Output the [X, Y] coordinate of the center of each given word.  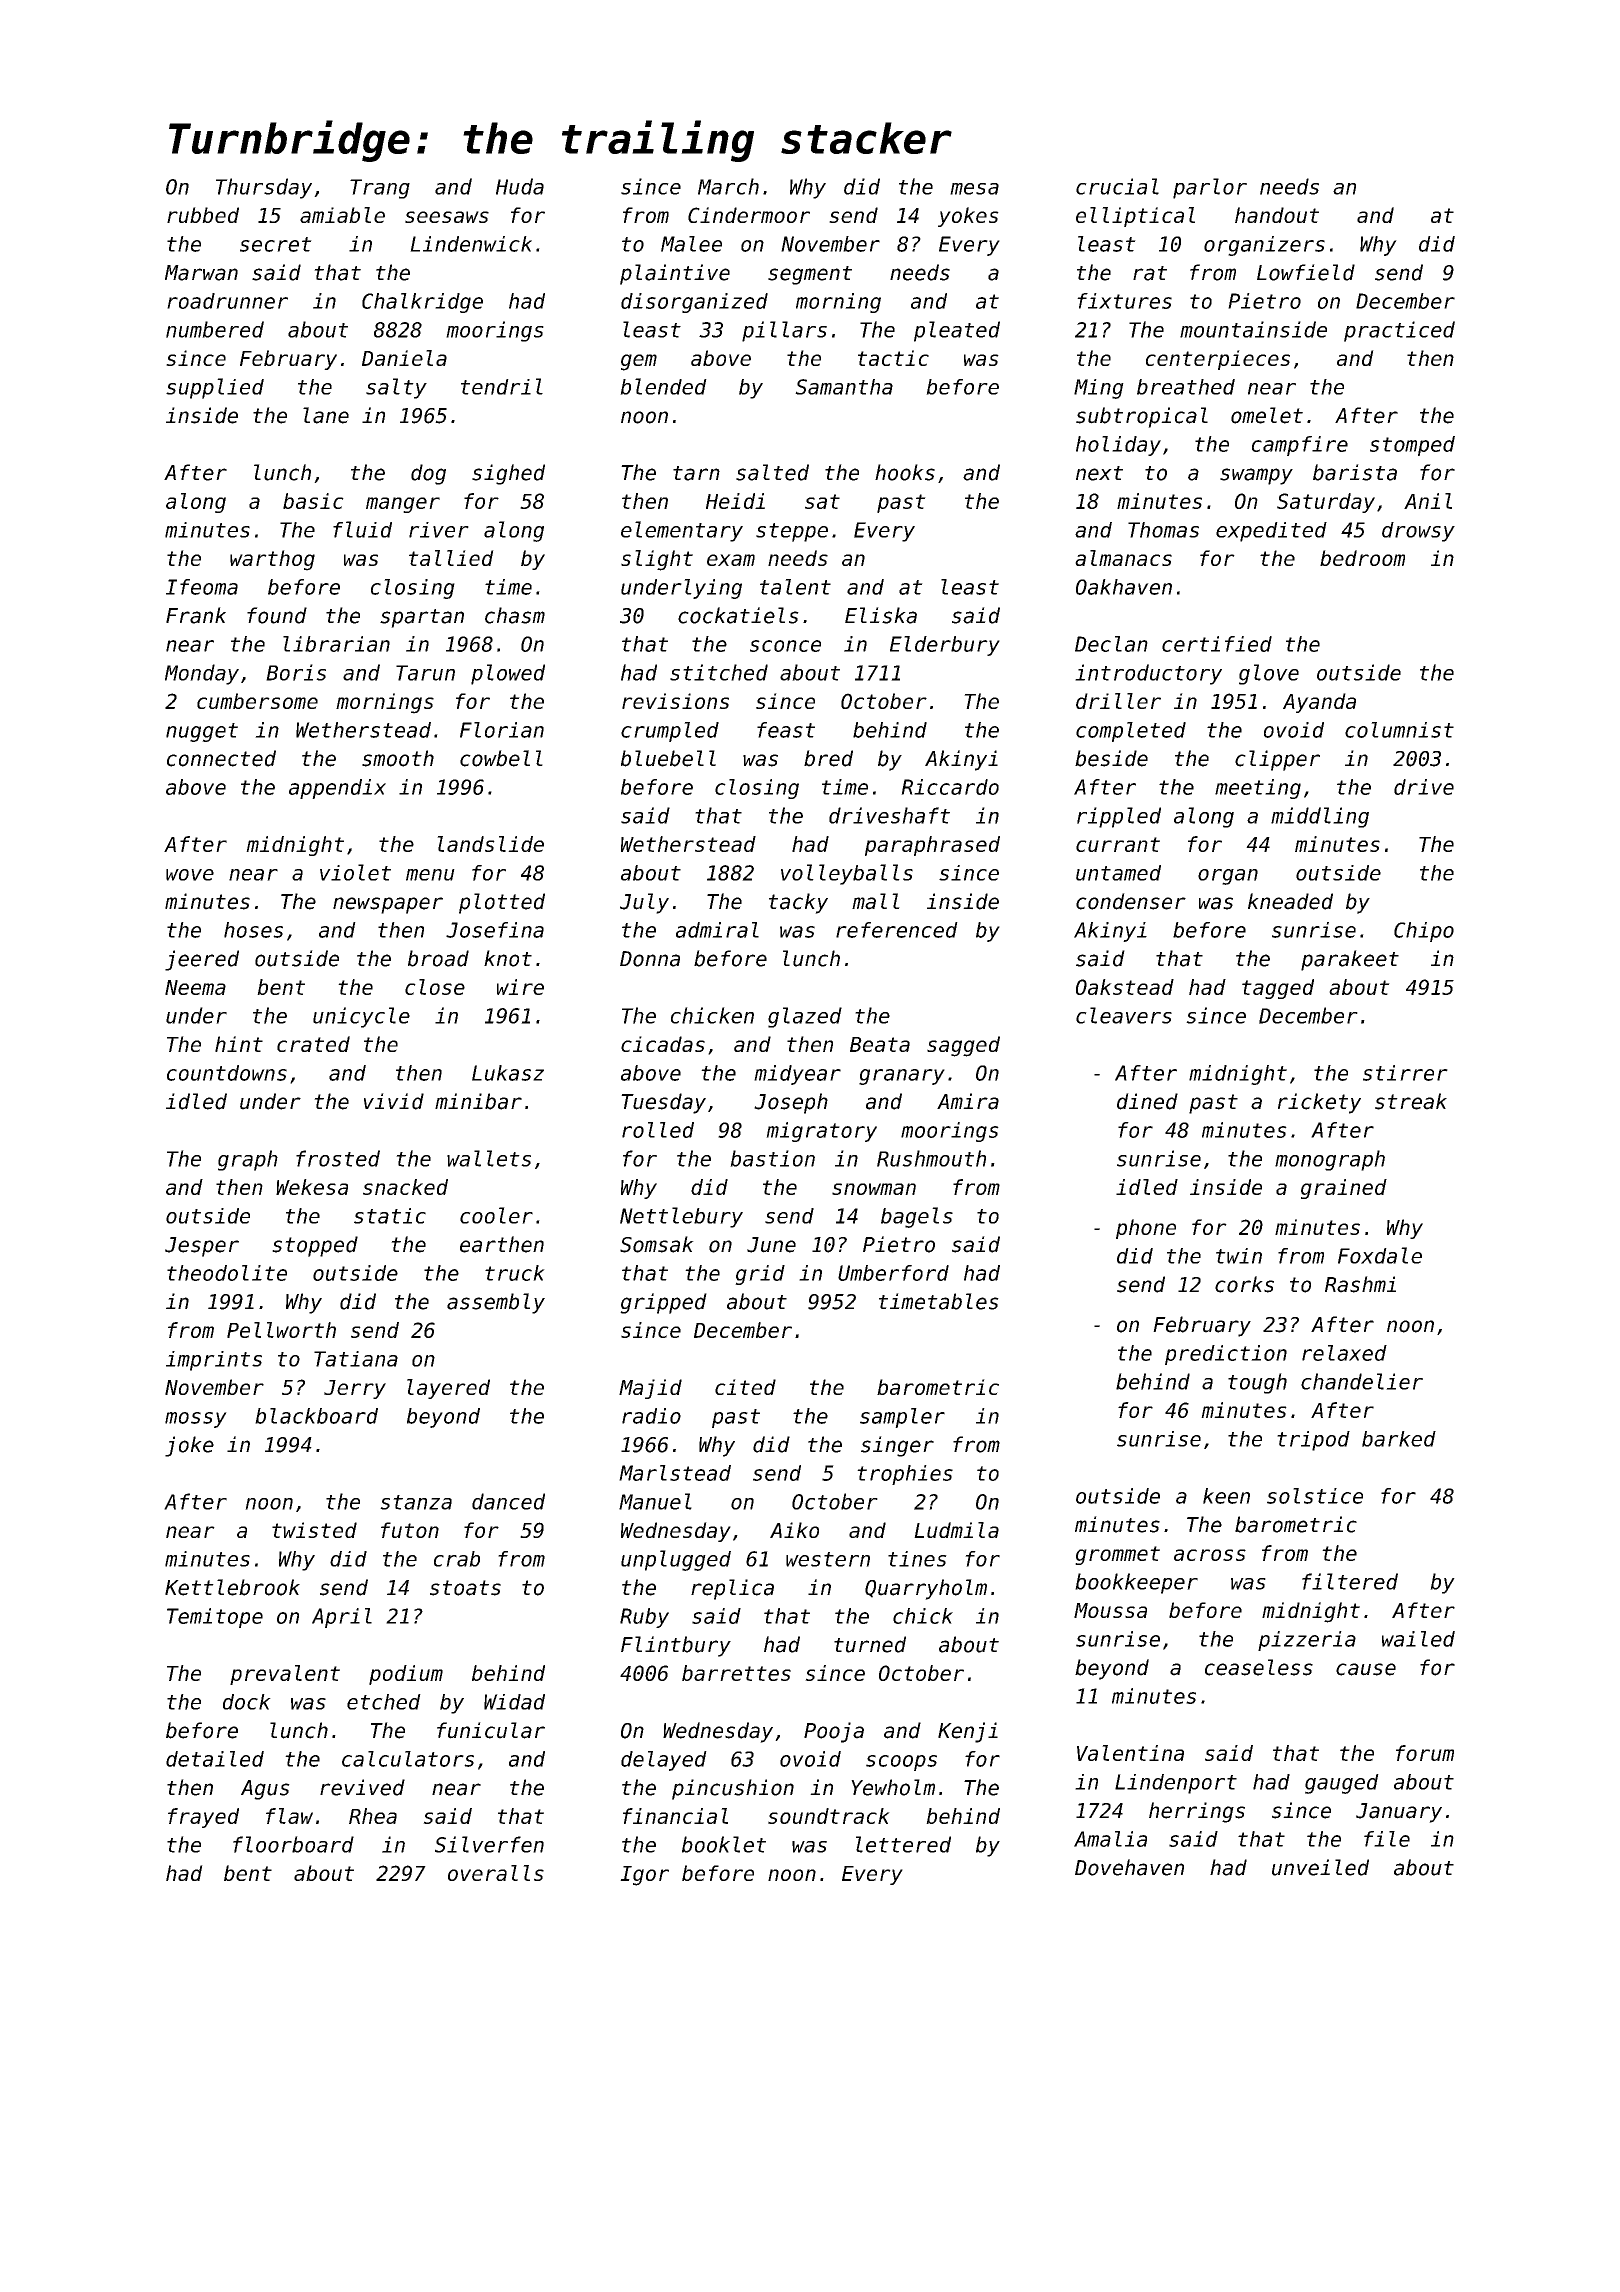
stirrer [1405, 1073]
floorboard [293, 1844]
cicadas [663, 1044]
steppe [792, 532]
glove [1269, 674]
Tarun [425, 673]
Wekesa [312, 1187]
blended [663, 386]
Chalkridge [422, 303]
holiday [1118, 446]
